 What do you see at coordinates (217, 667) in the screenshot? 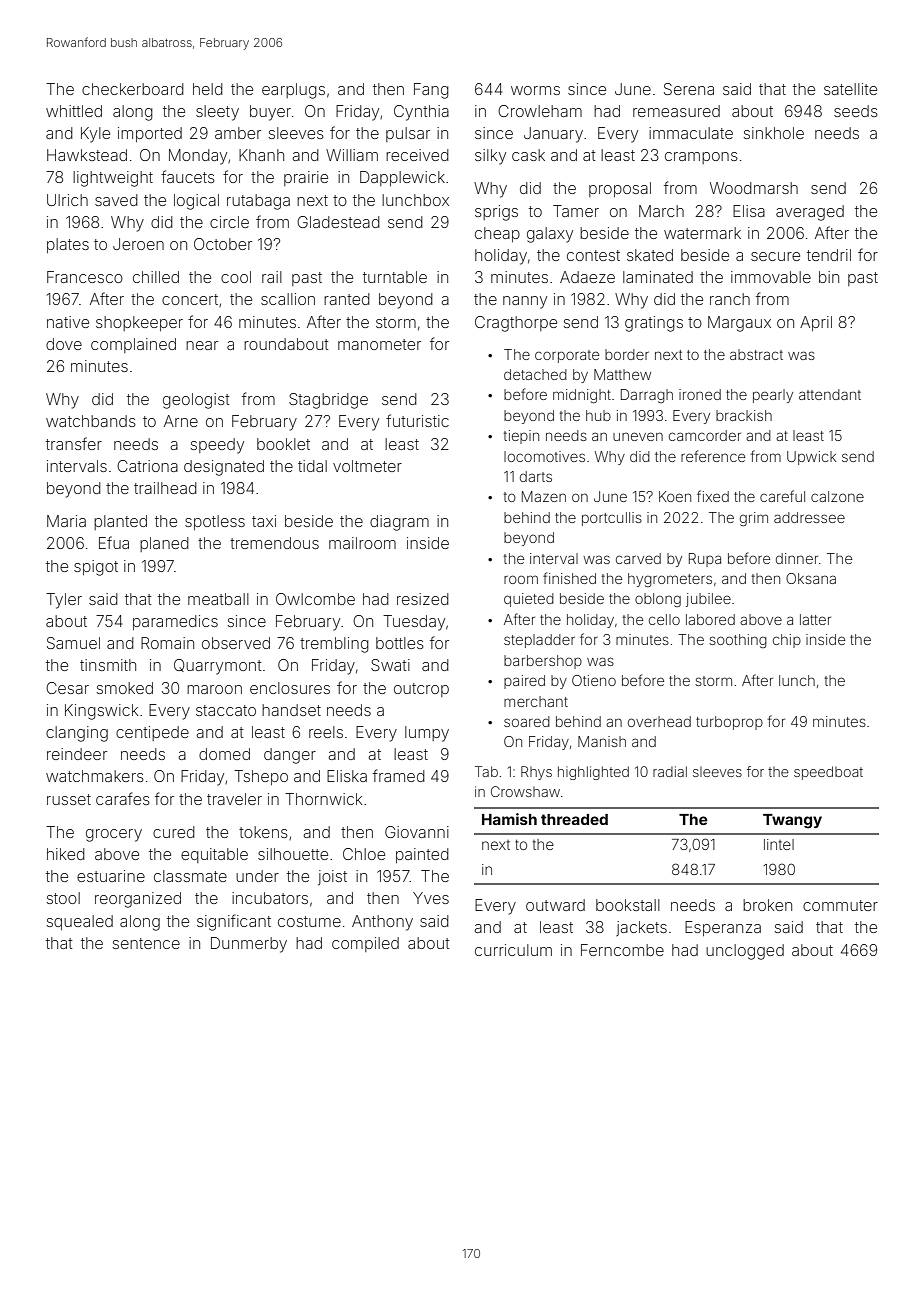
I see `Quarrymont` at bounding box center [217, 667].
